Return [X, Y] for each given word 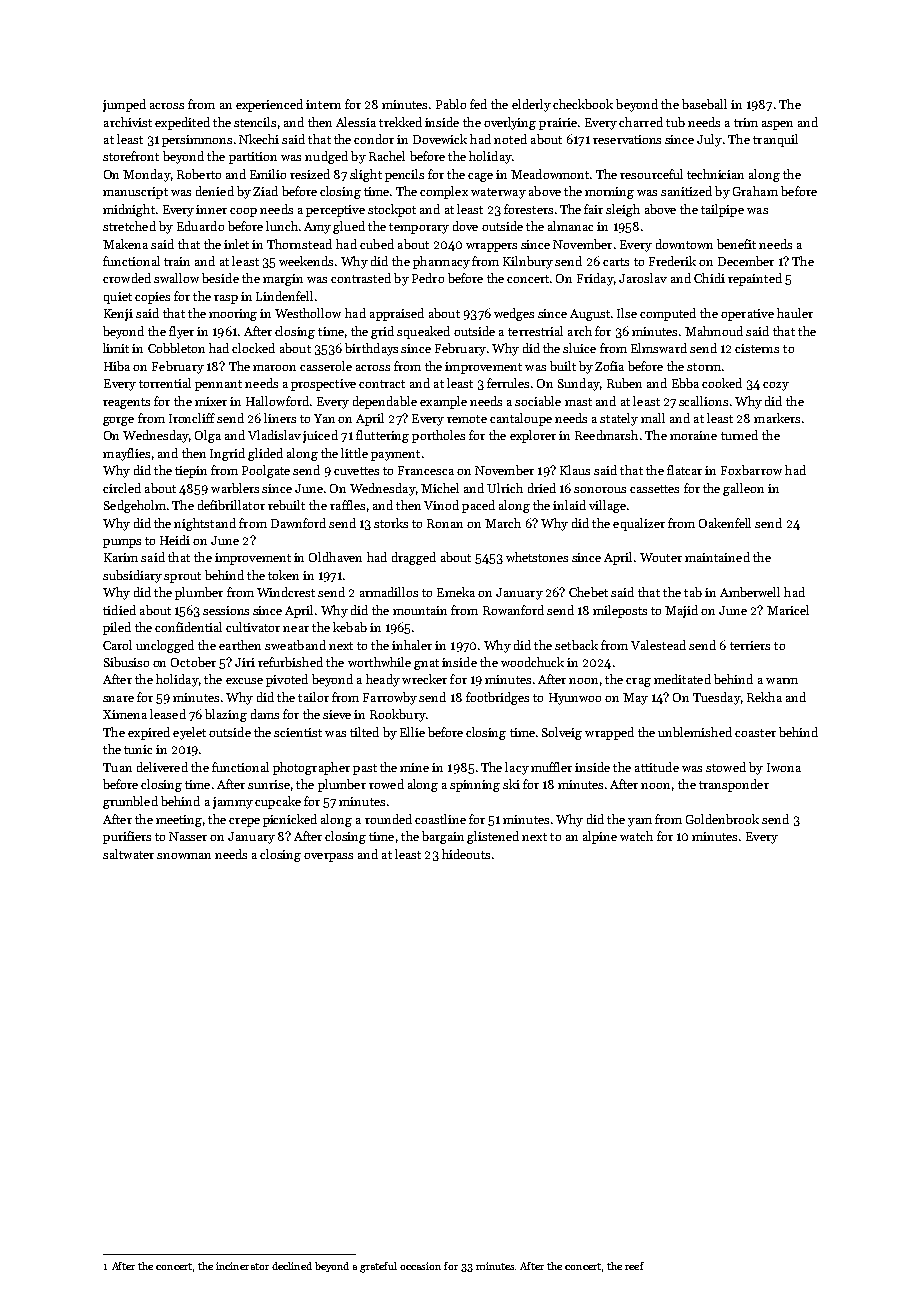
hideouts [466, 854]
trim [746, 122]
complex [444, 192]
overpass [328, 857]
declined [292, 1266]
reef [634, 1266]
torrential [165, 383]
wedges [514, 314]
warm [782, 681]
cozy [776, 386]
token [283, 575]
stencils [255, 122]
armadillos [389, 592]
